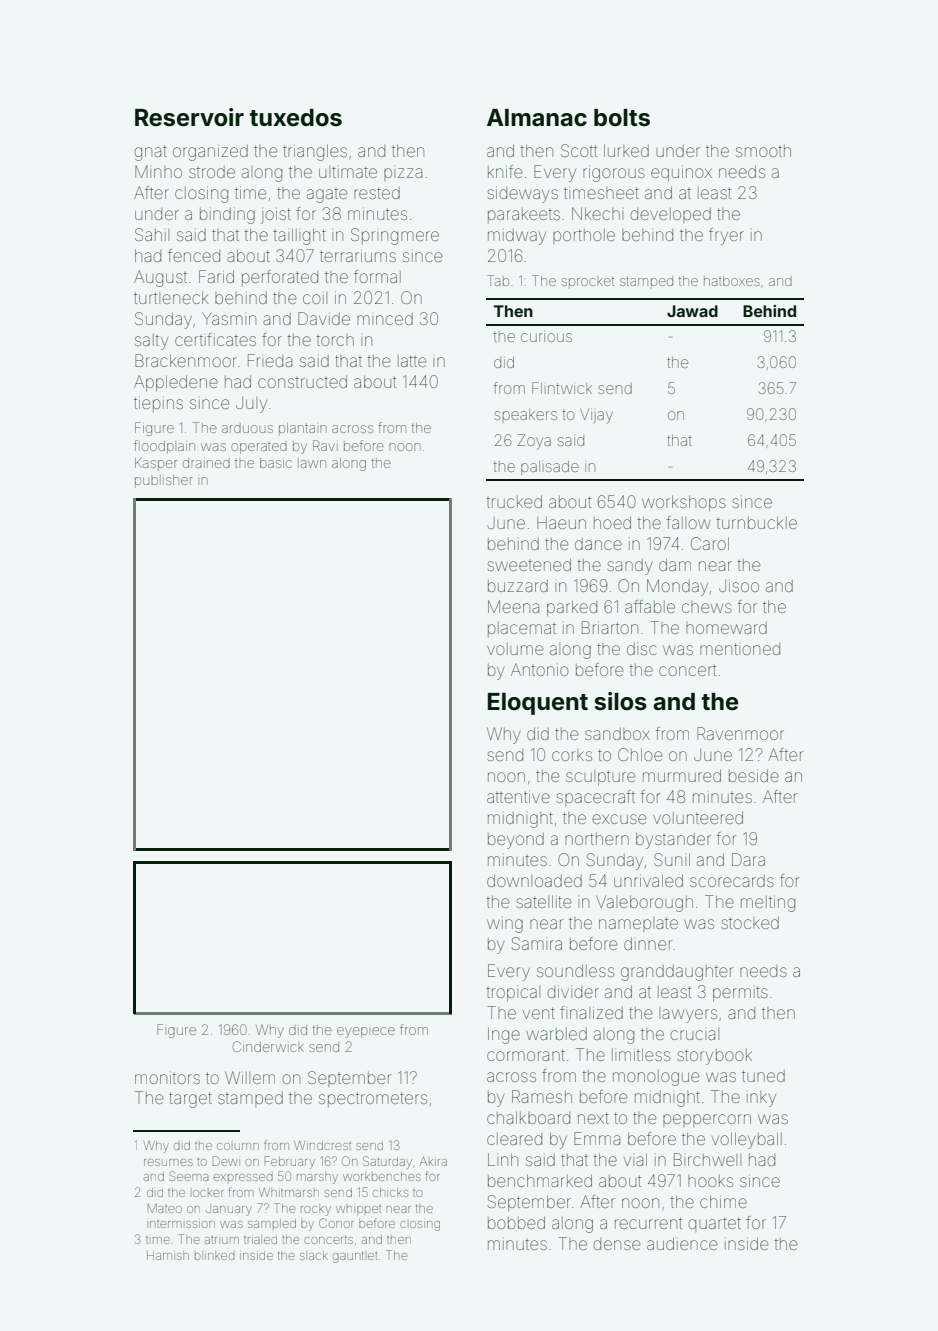 Image resolution: width=938 pixels, height=1331 pixels. I want to click on monitors, so click(167, 1079).
